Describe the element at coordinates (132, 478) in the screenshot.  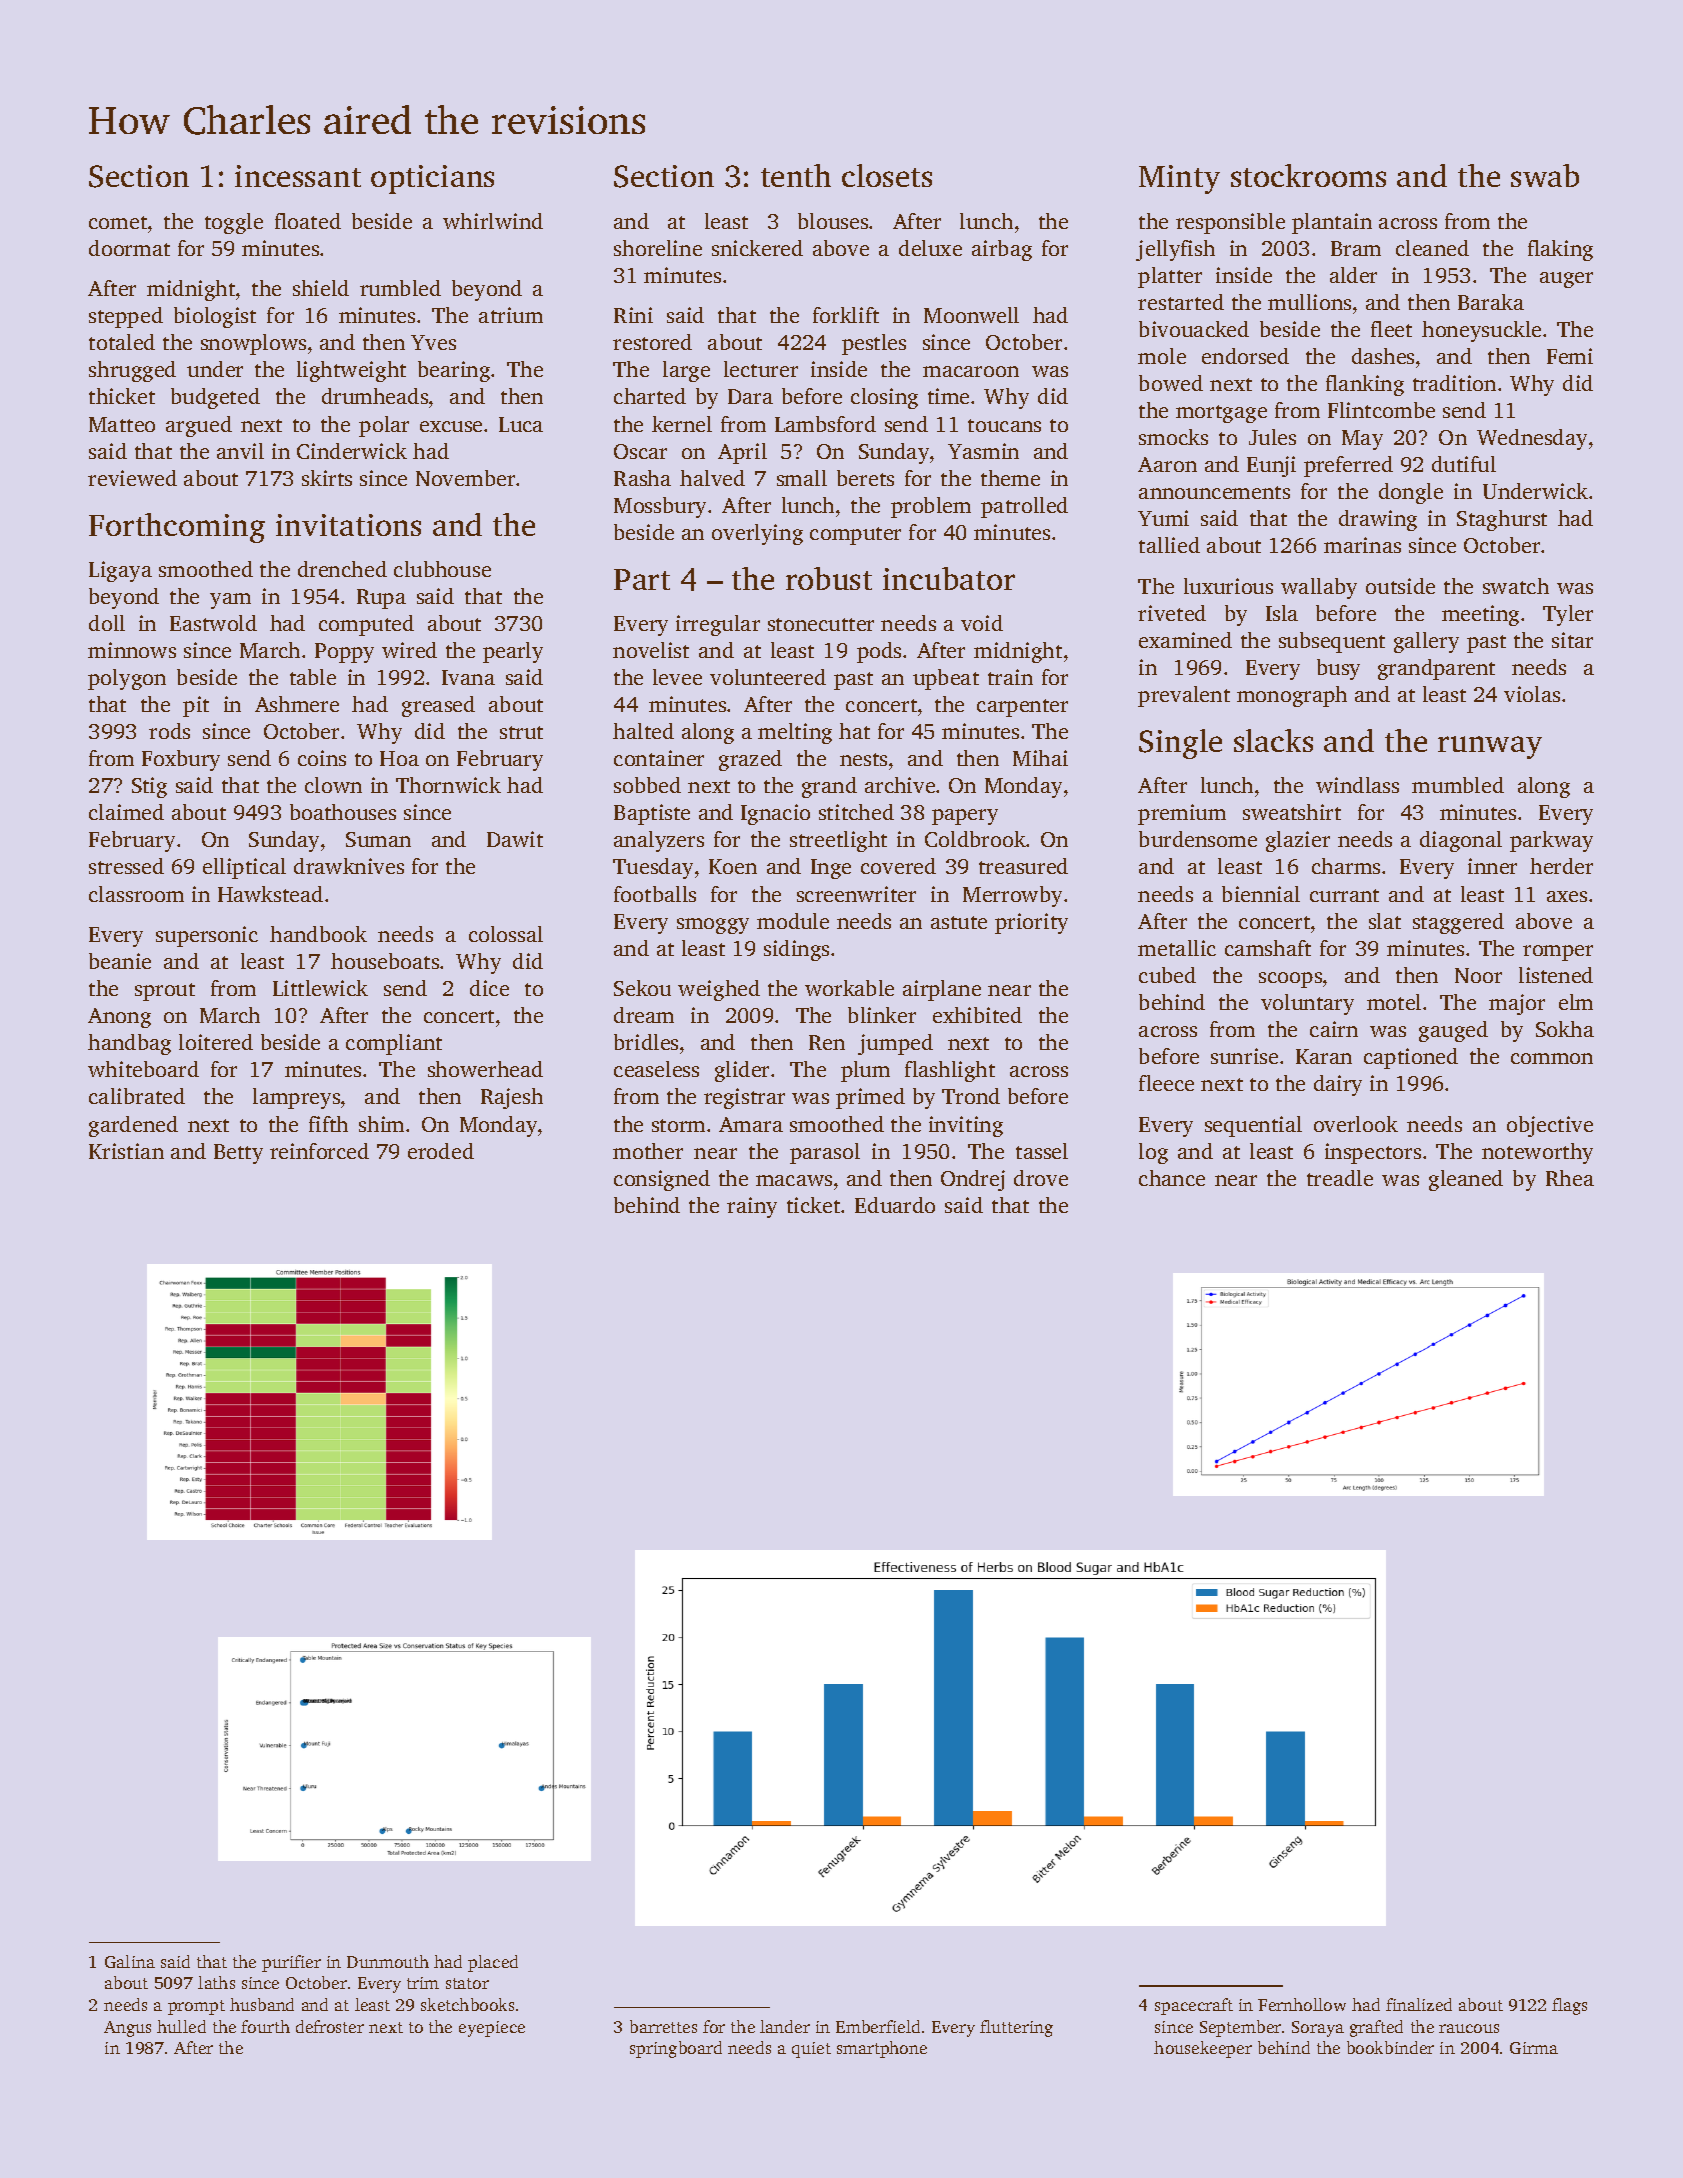
I see `reviewed` at that location.
